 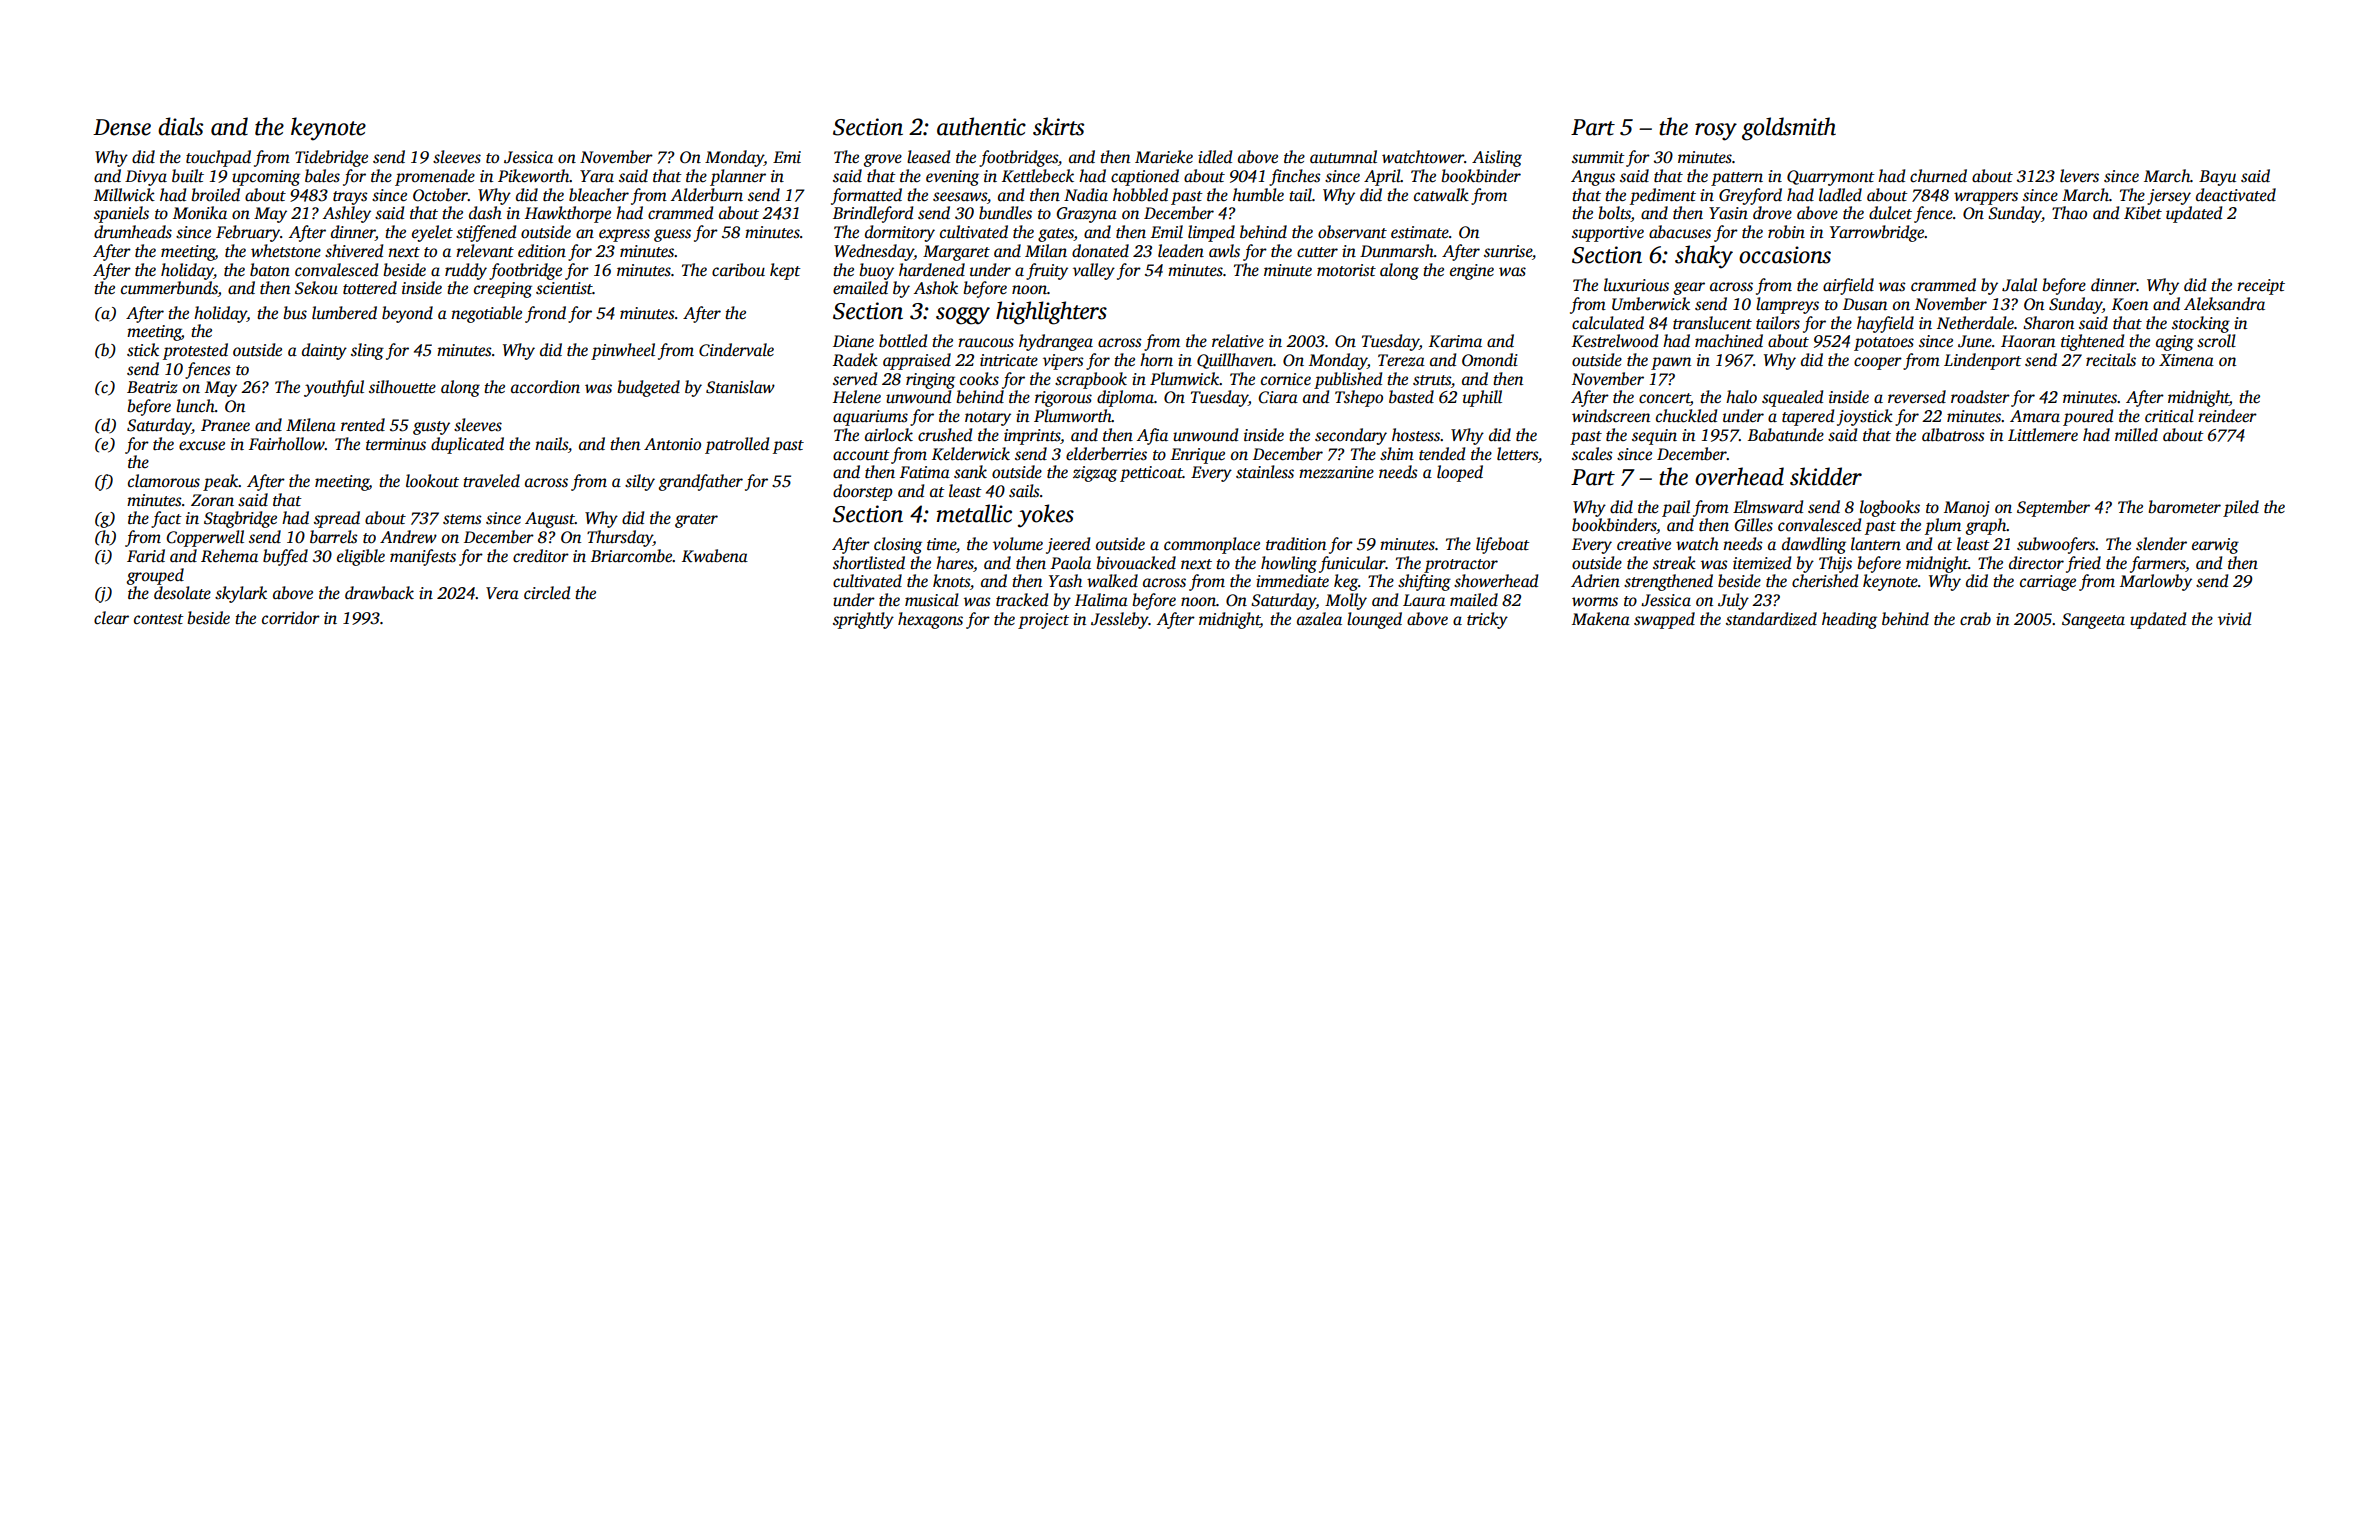 I want to click on volume, so click(x=1018, y=544).
